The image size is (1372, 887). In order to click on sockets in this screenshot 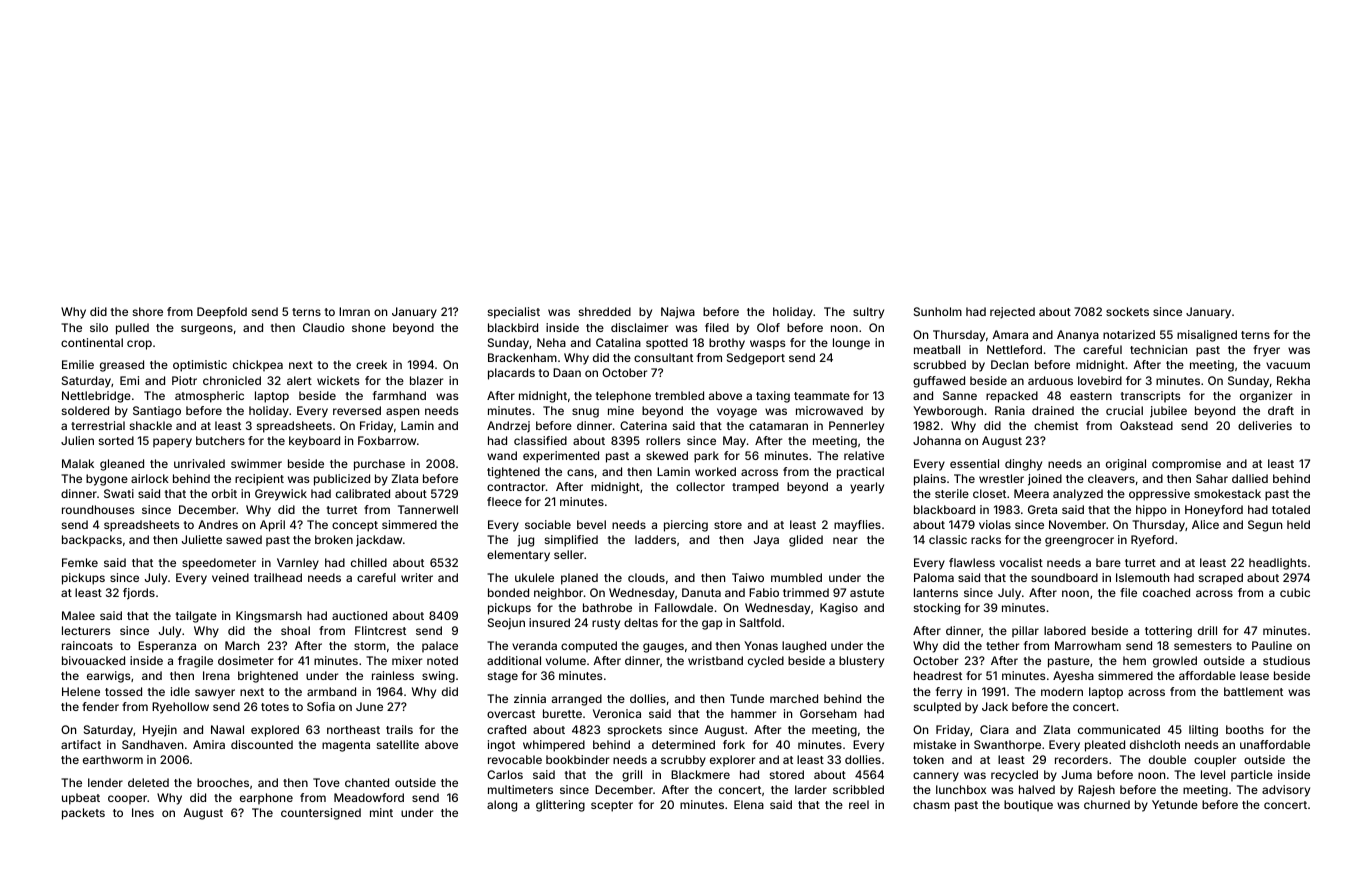, I will do `click(1127, 311)`.
